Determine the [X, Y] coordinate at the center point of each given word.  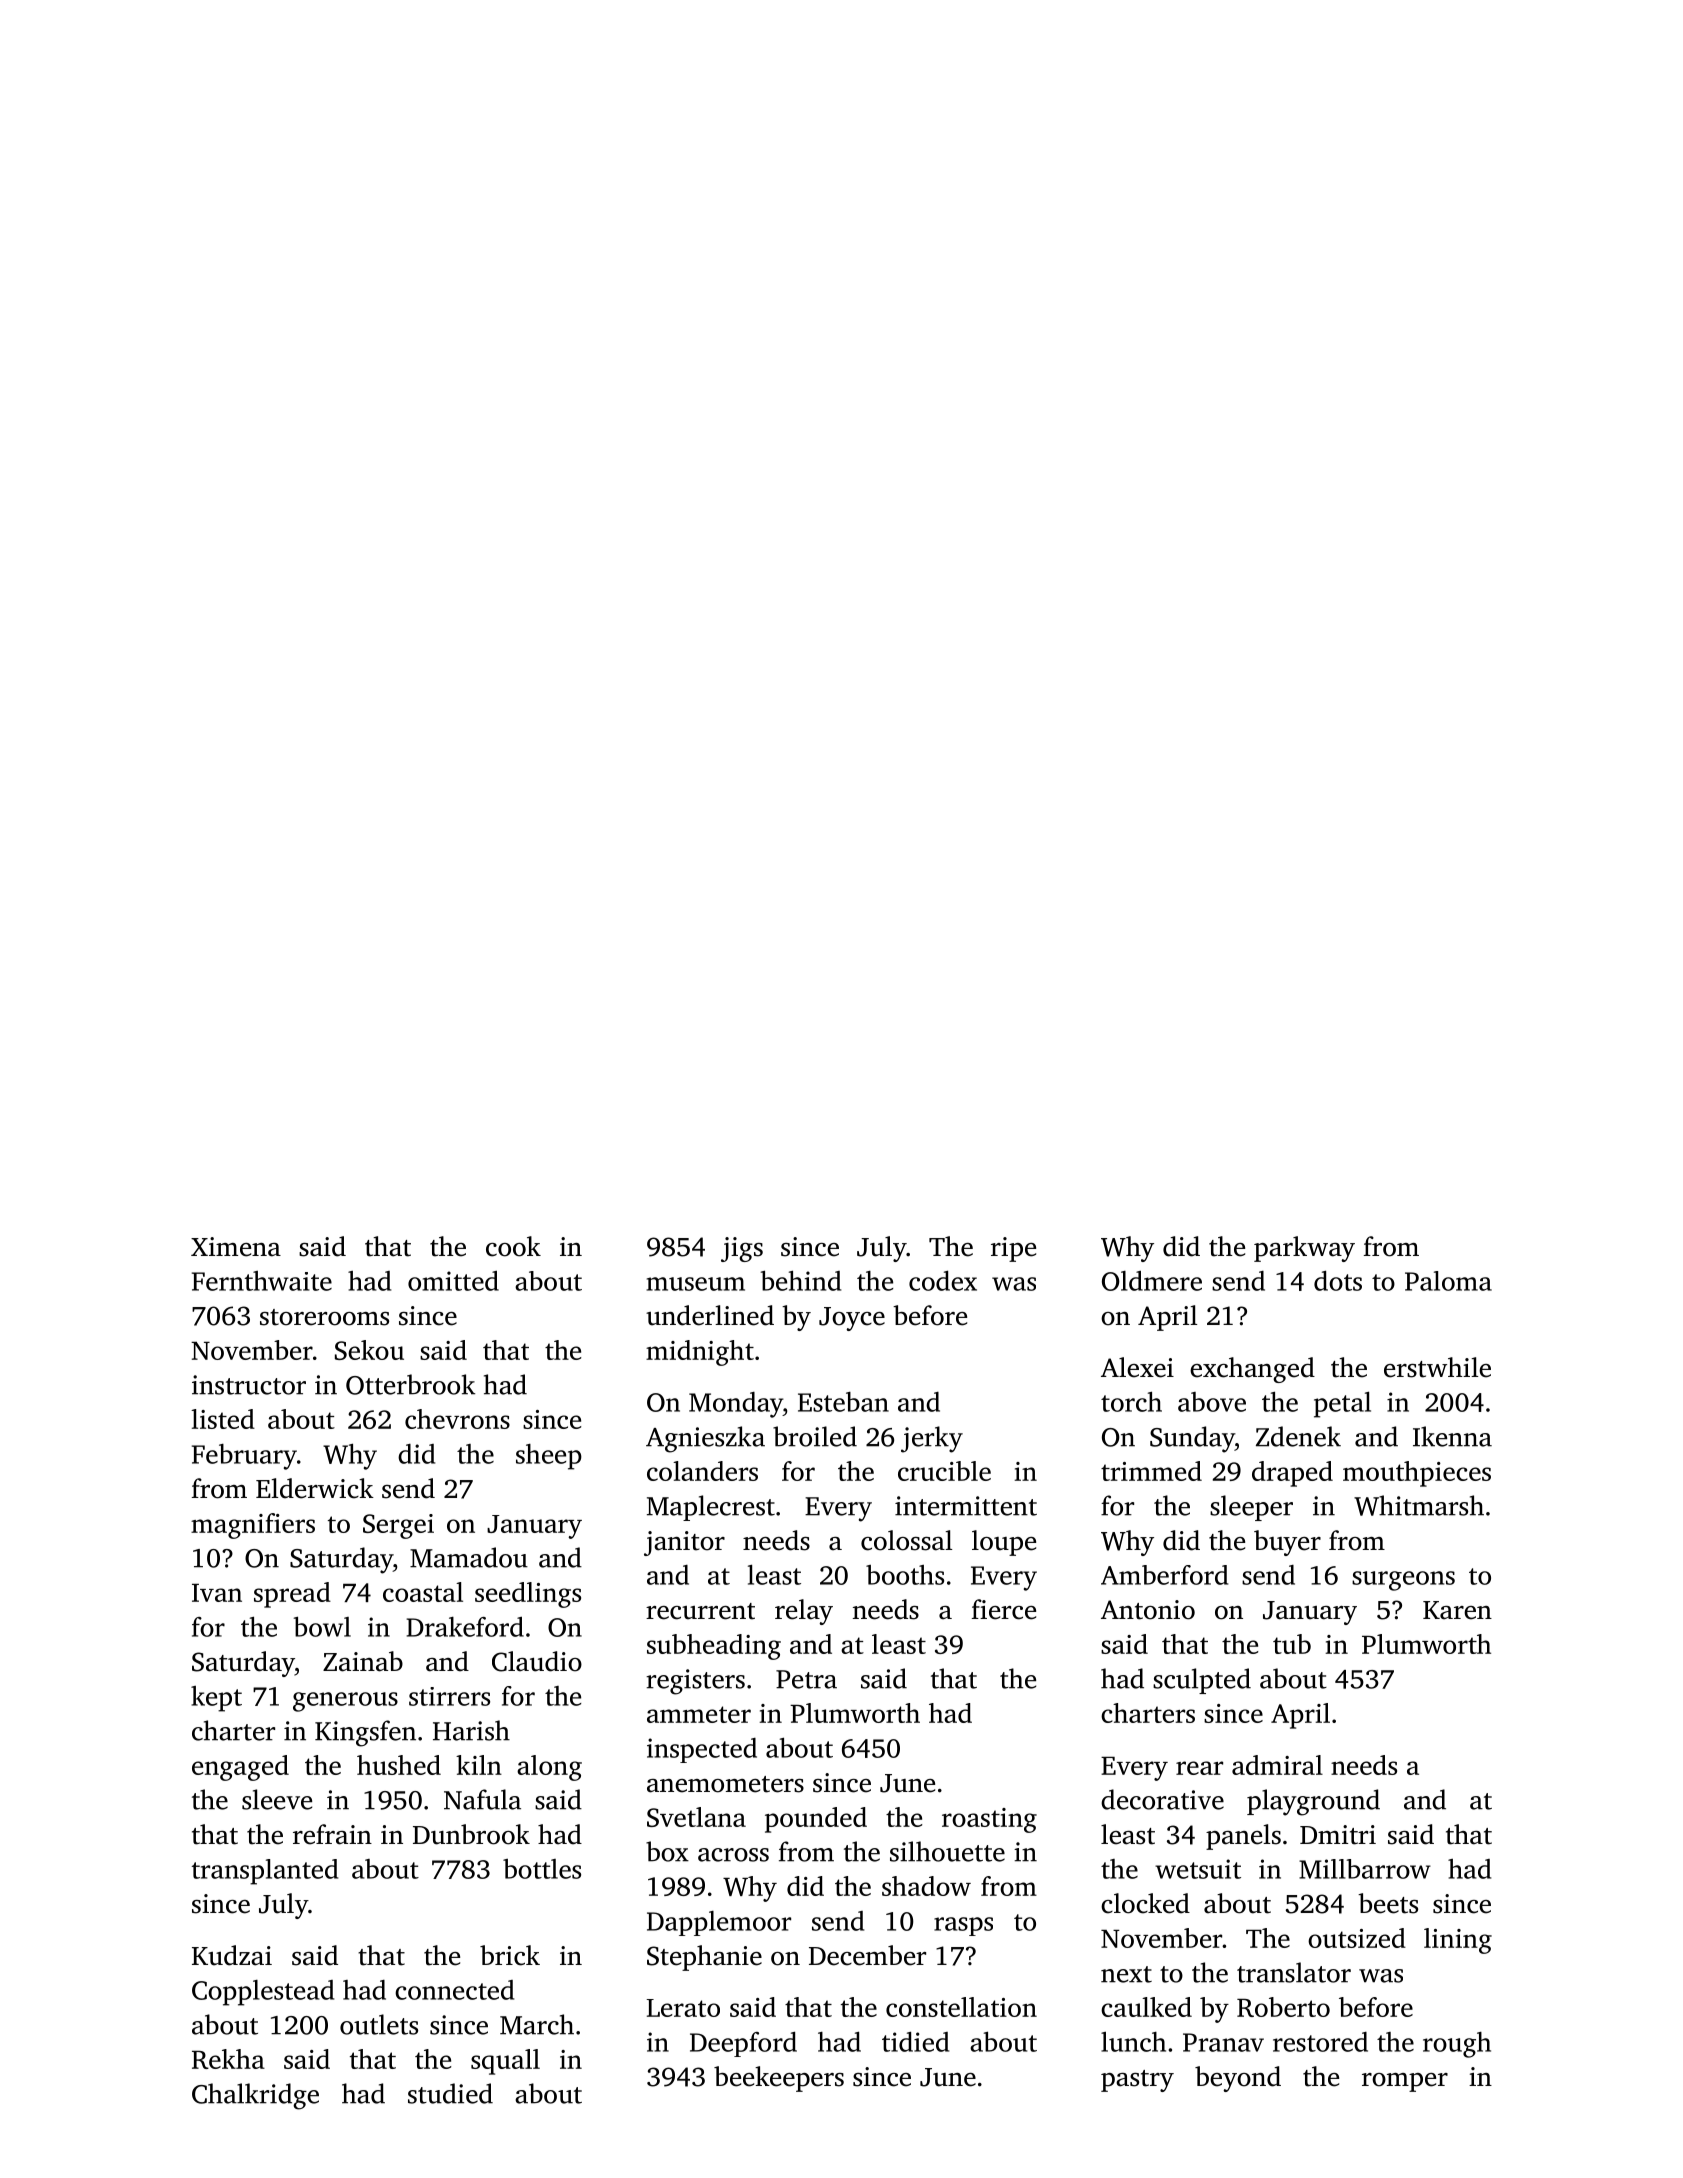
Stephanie [704, 1958]
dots [1338, 1281]
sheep [549, 1457]
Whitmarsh [1419, 1505]
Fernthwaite [262, 1281]
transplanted [264, 1872]
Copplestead [263, 1993]
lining [1458, 1941]
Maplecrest [711, 1508]
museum [695, 1284]
